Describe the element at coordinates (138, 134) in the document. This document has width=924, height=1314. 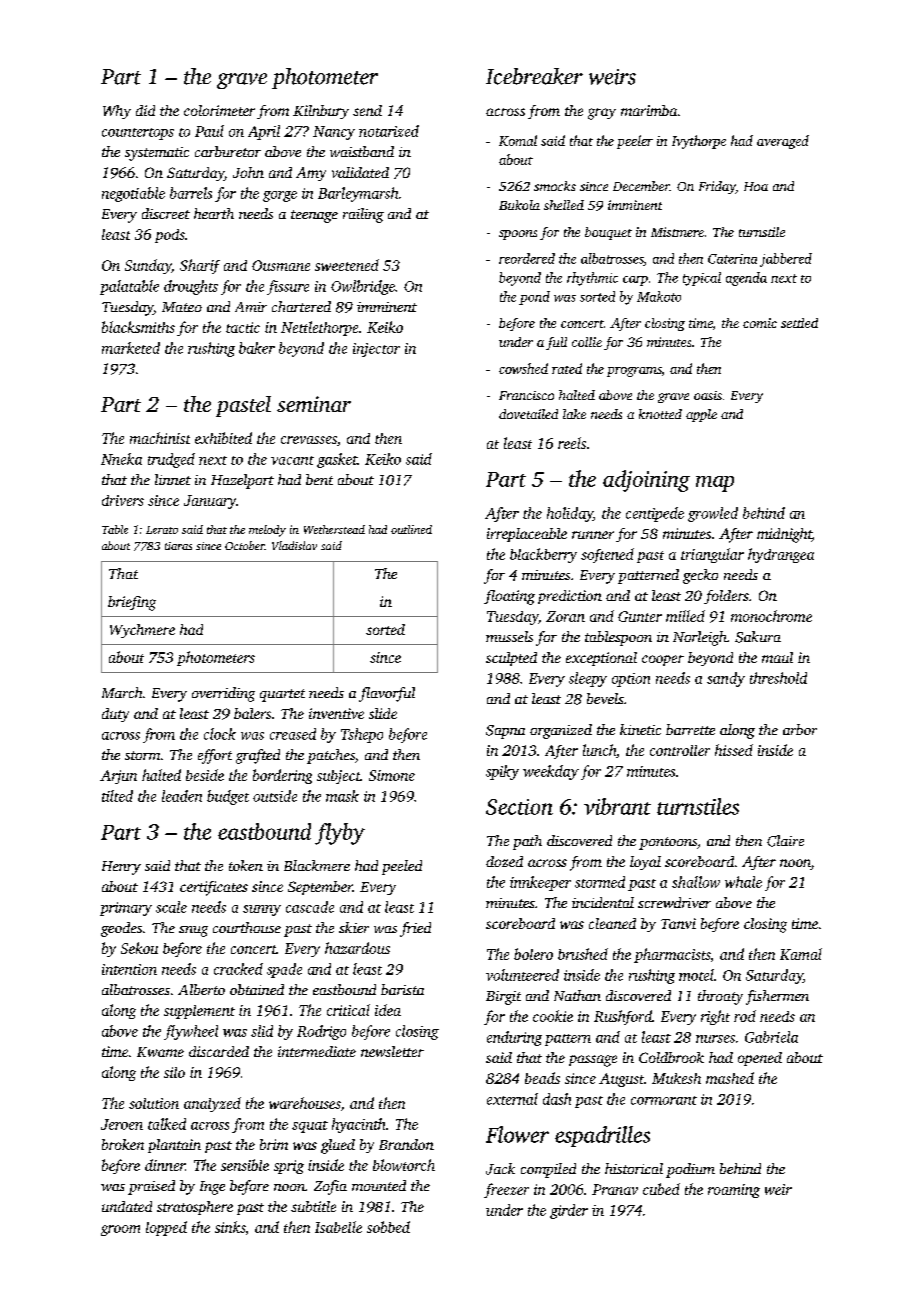
I see `countertops` at that location.
